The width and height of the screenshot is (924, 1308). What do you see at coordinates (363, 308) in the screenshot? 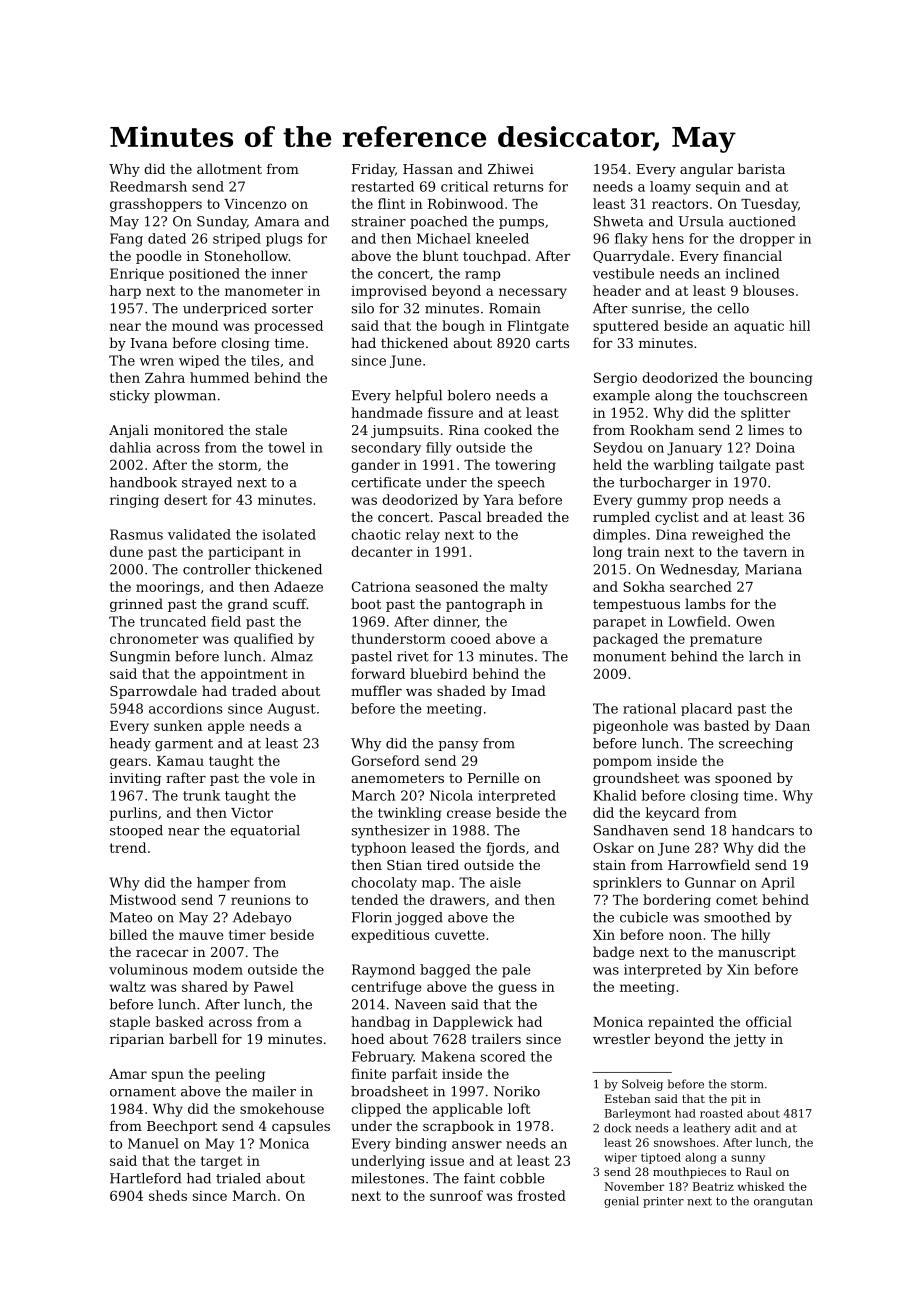
I see `silo` at bounding box center [363, 308].
